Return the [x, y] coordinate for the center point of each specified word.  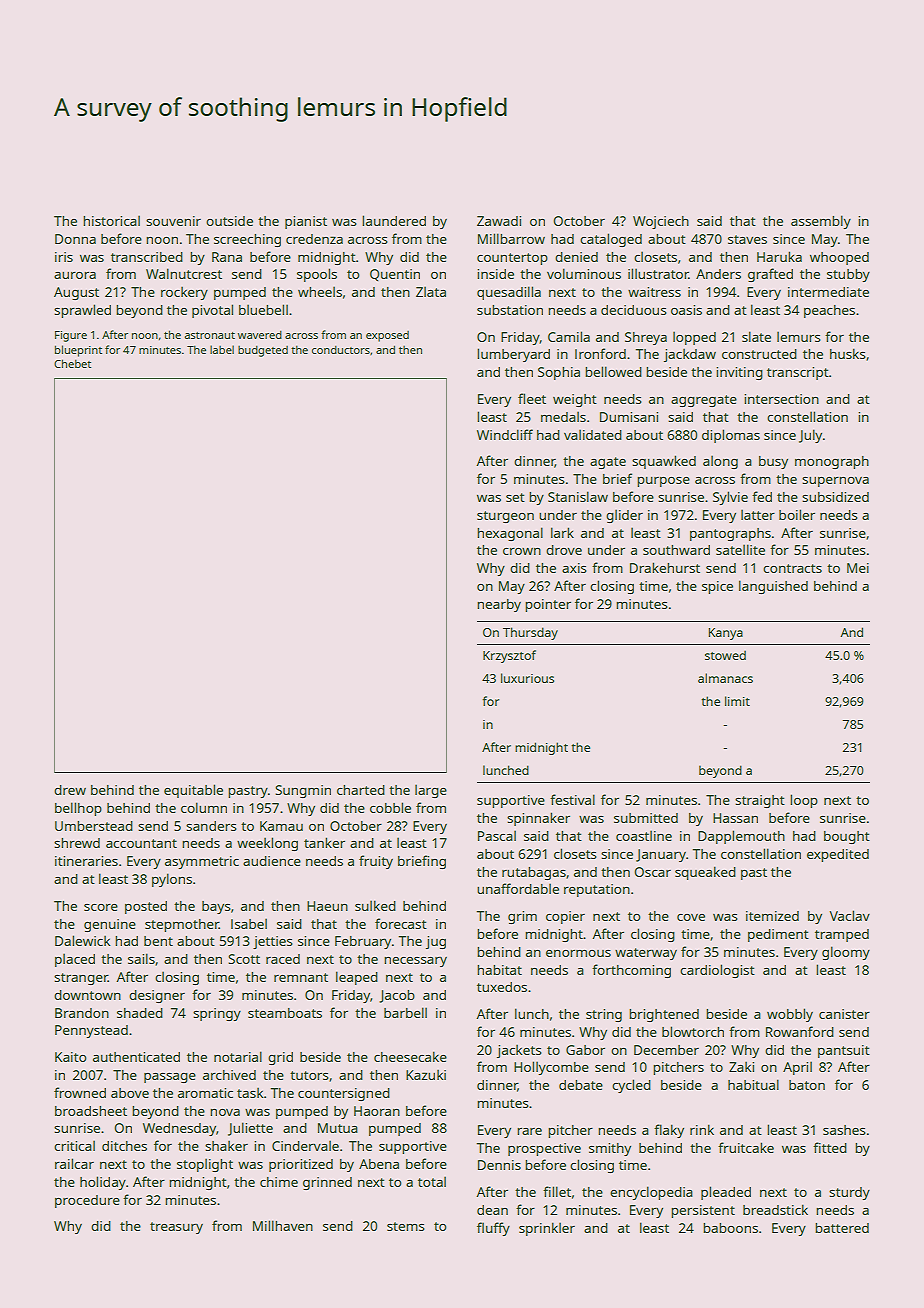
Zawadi [499, 221]
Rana [227, 257]
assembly [821, 222]
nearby [499, 605]
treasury [176, 1228]
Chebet [72, 363]
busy [773, 462]
